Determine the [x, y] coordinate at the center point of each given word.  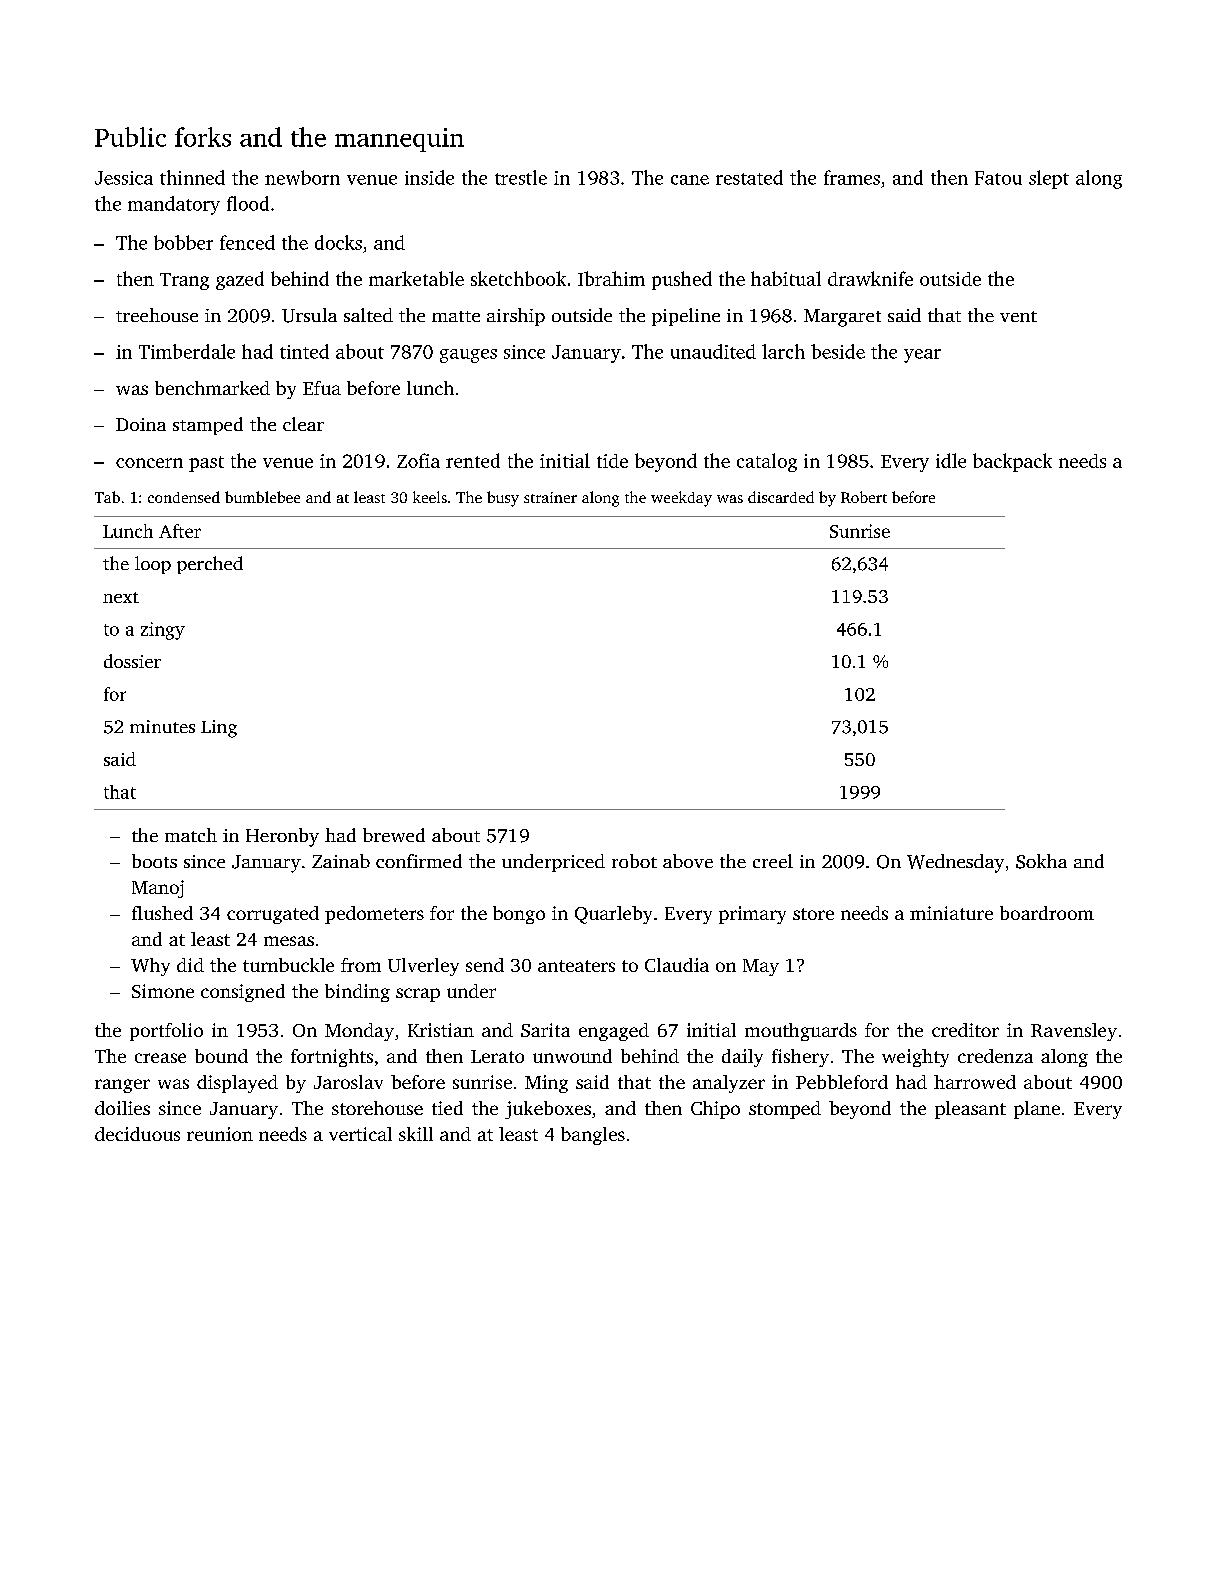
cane [690, 180]
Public [130, 137]
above [688, 861]
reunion [220, 1134]
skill [416, 1134]
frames [852, 177]
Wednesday [955, 863]
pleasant [970, 1110]
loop [153, 565]
